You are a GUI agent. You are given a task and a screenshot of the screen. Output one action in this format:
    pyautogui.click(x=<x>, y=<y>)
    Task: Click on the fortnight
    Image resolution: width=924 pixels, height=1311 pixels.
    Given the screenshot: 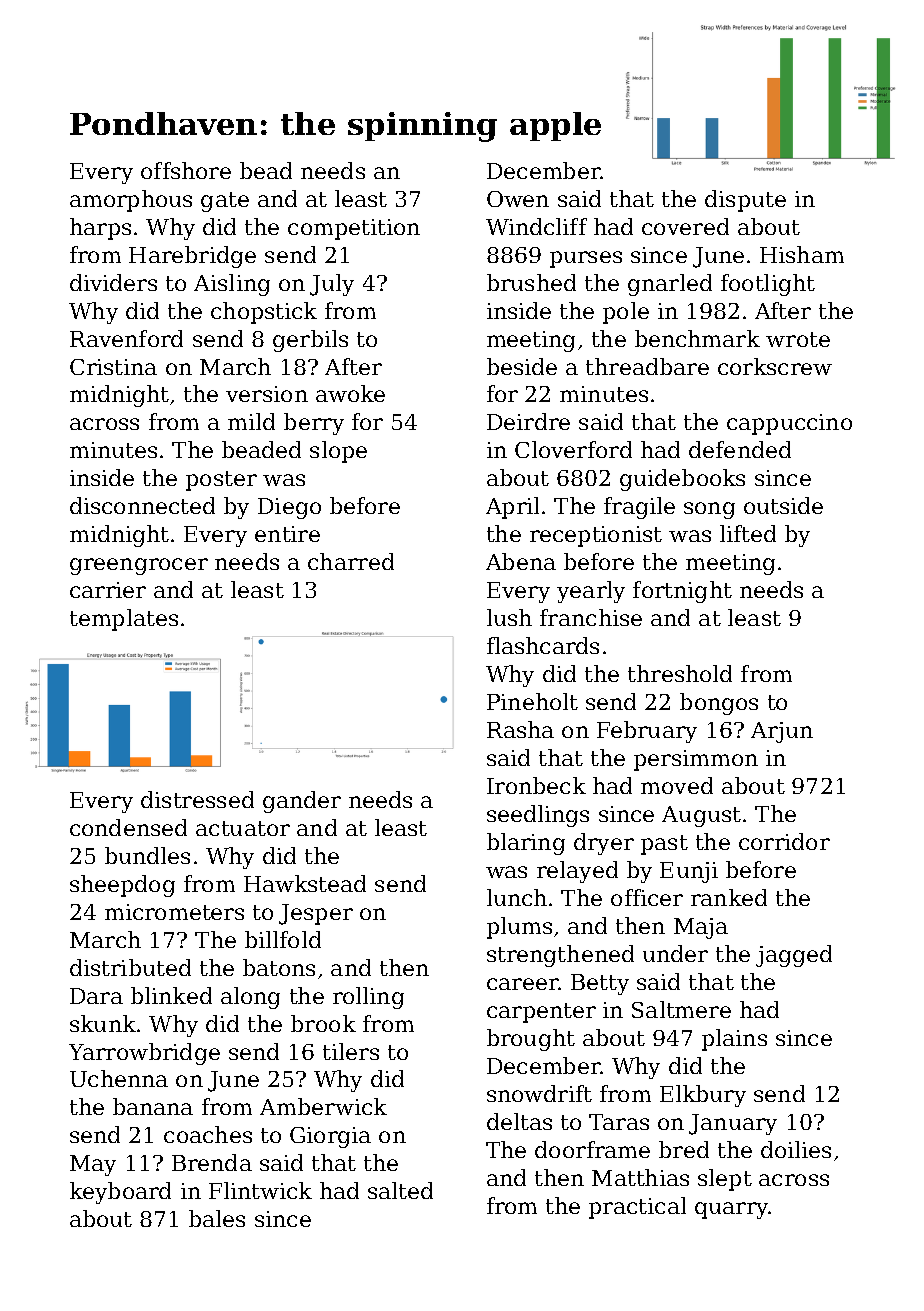 What is the action you would take?
    pyautogui.click(x=682, y=592)
